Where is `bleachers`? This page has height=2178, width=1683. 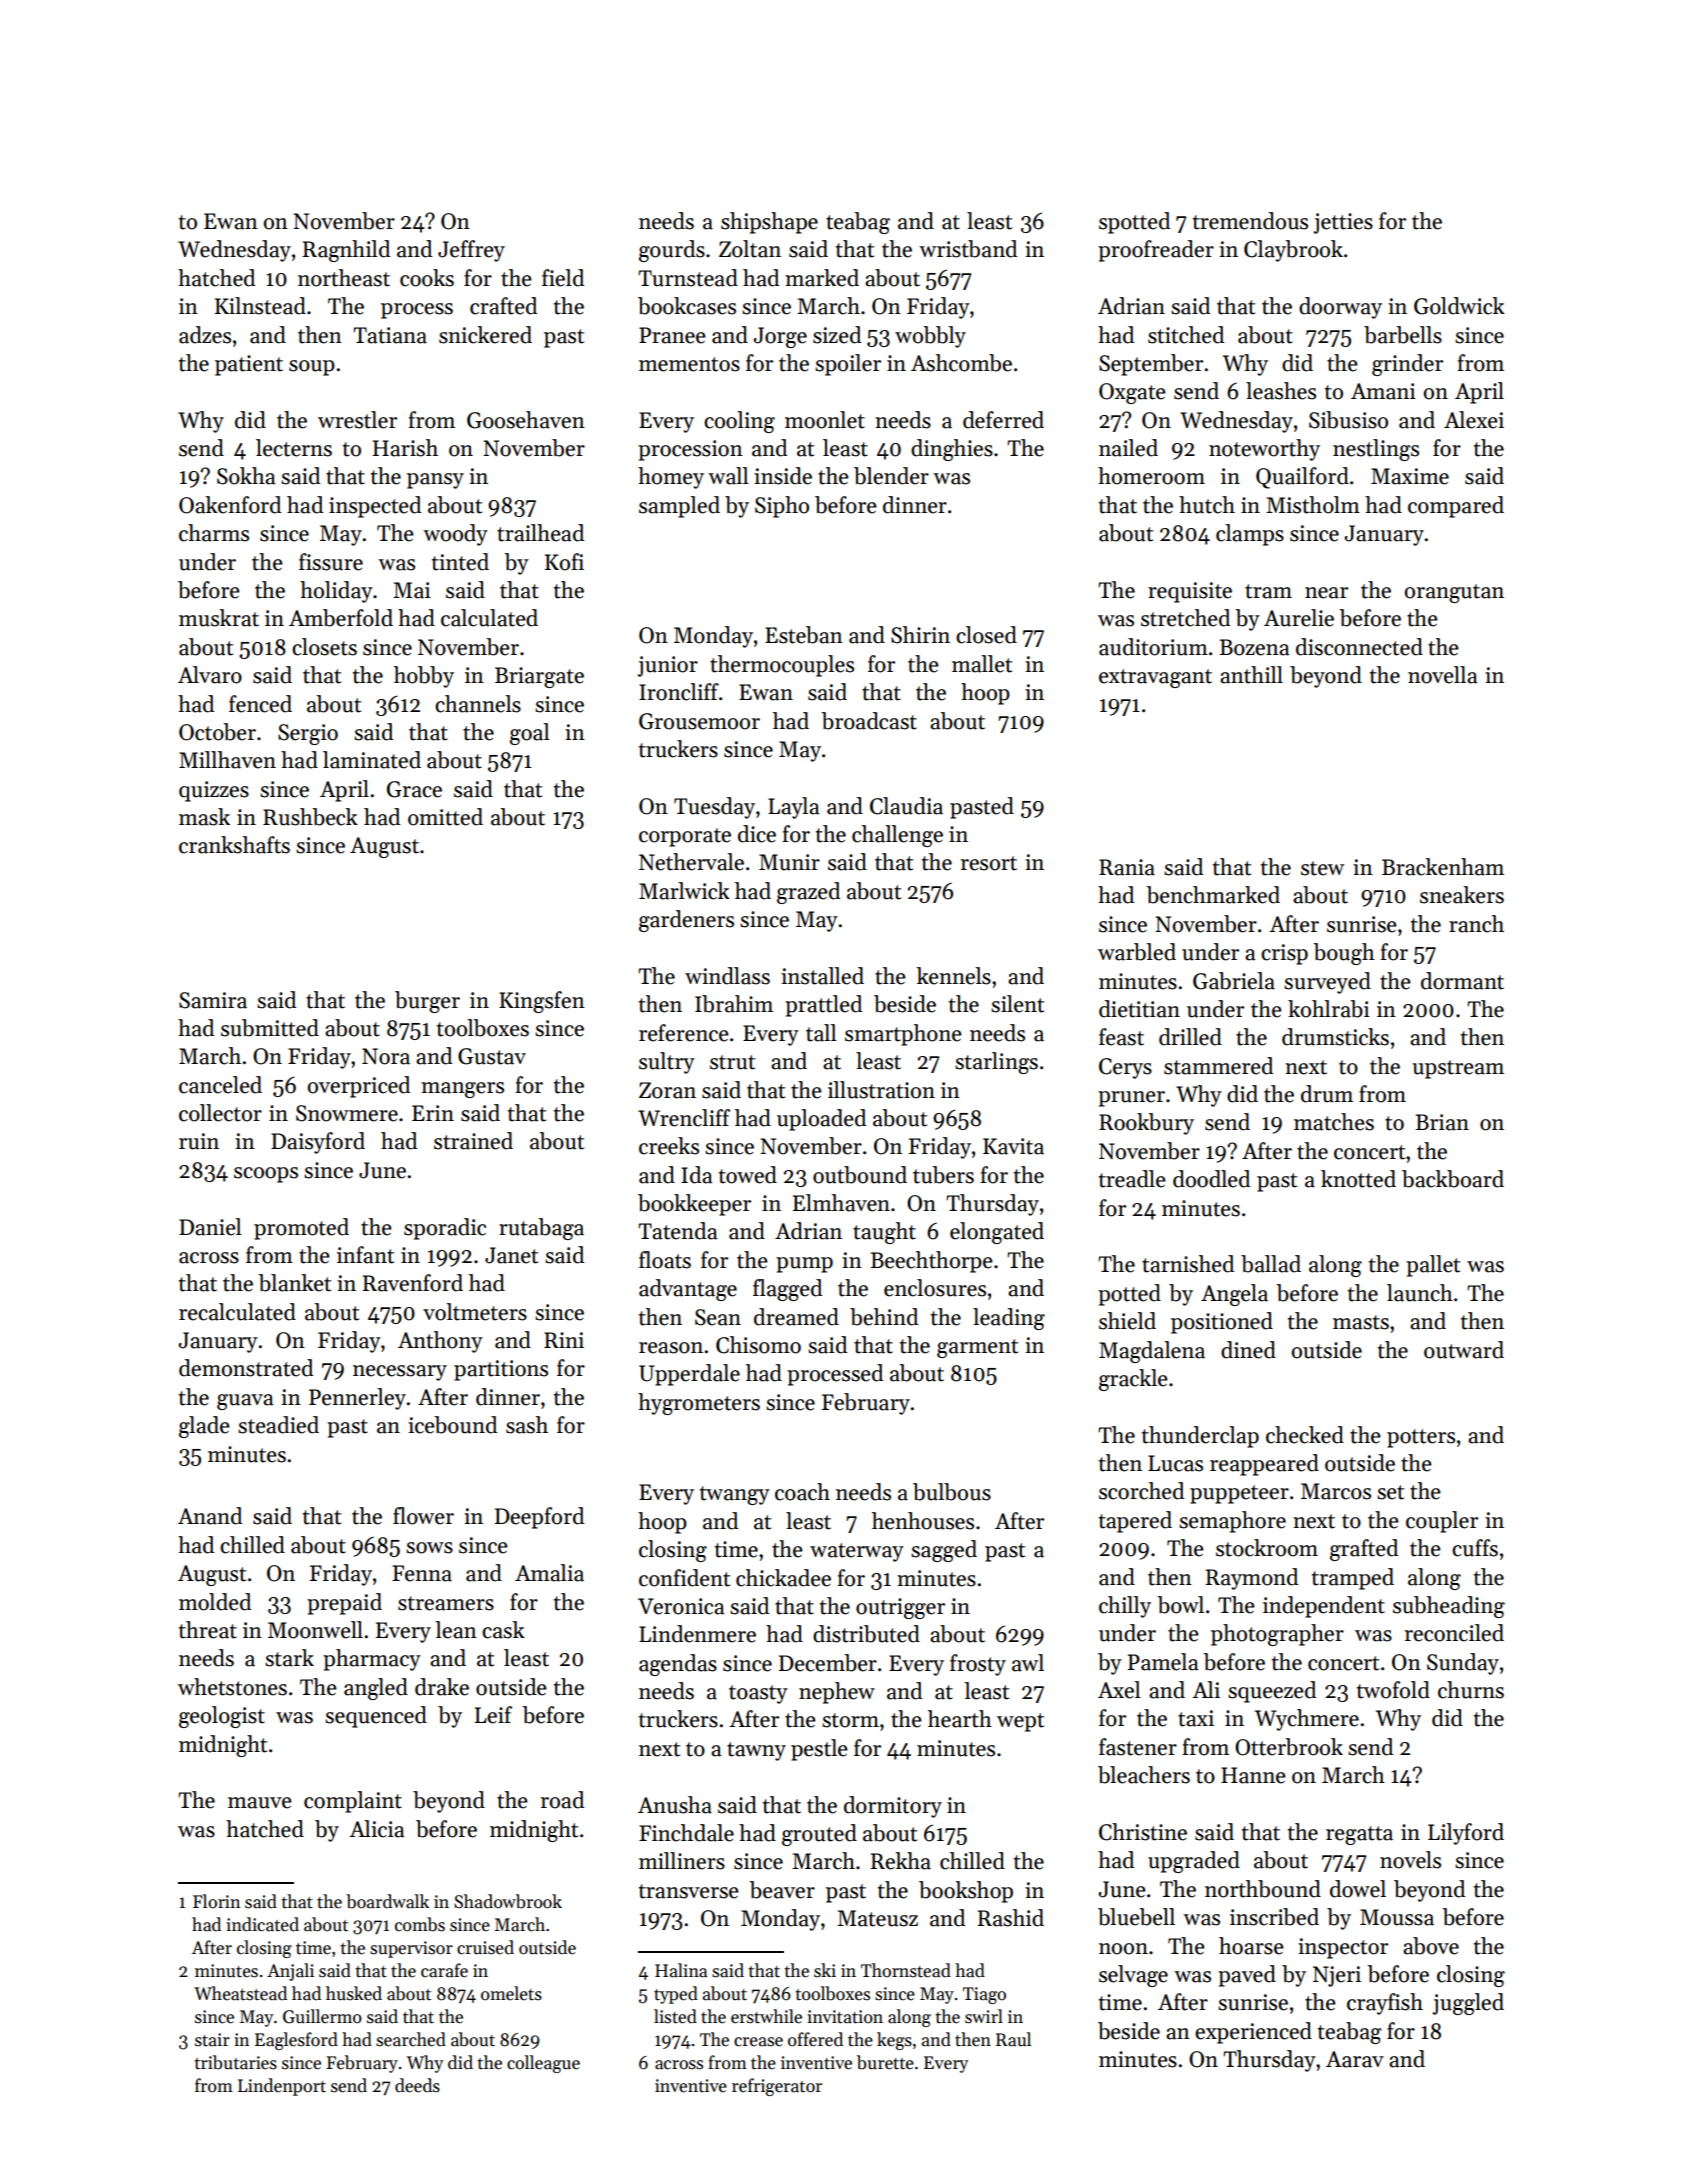 bleachers is located at coordinates (1144, 1775).
